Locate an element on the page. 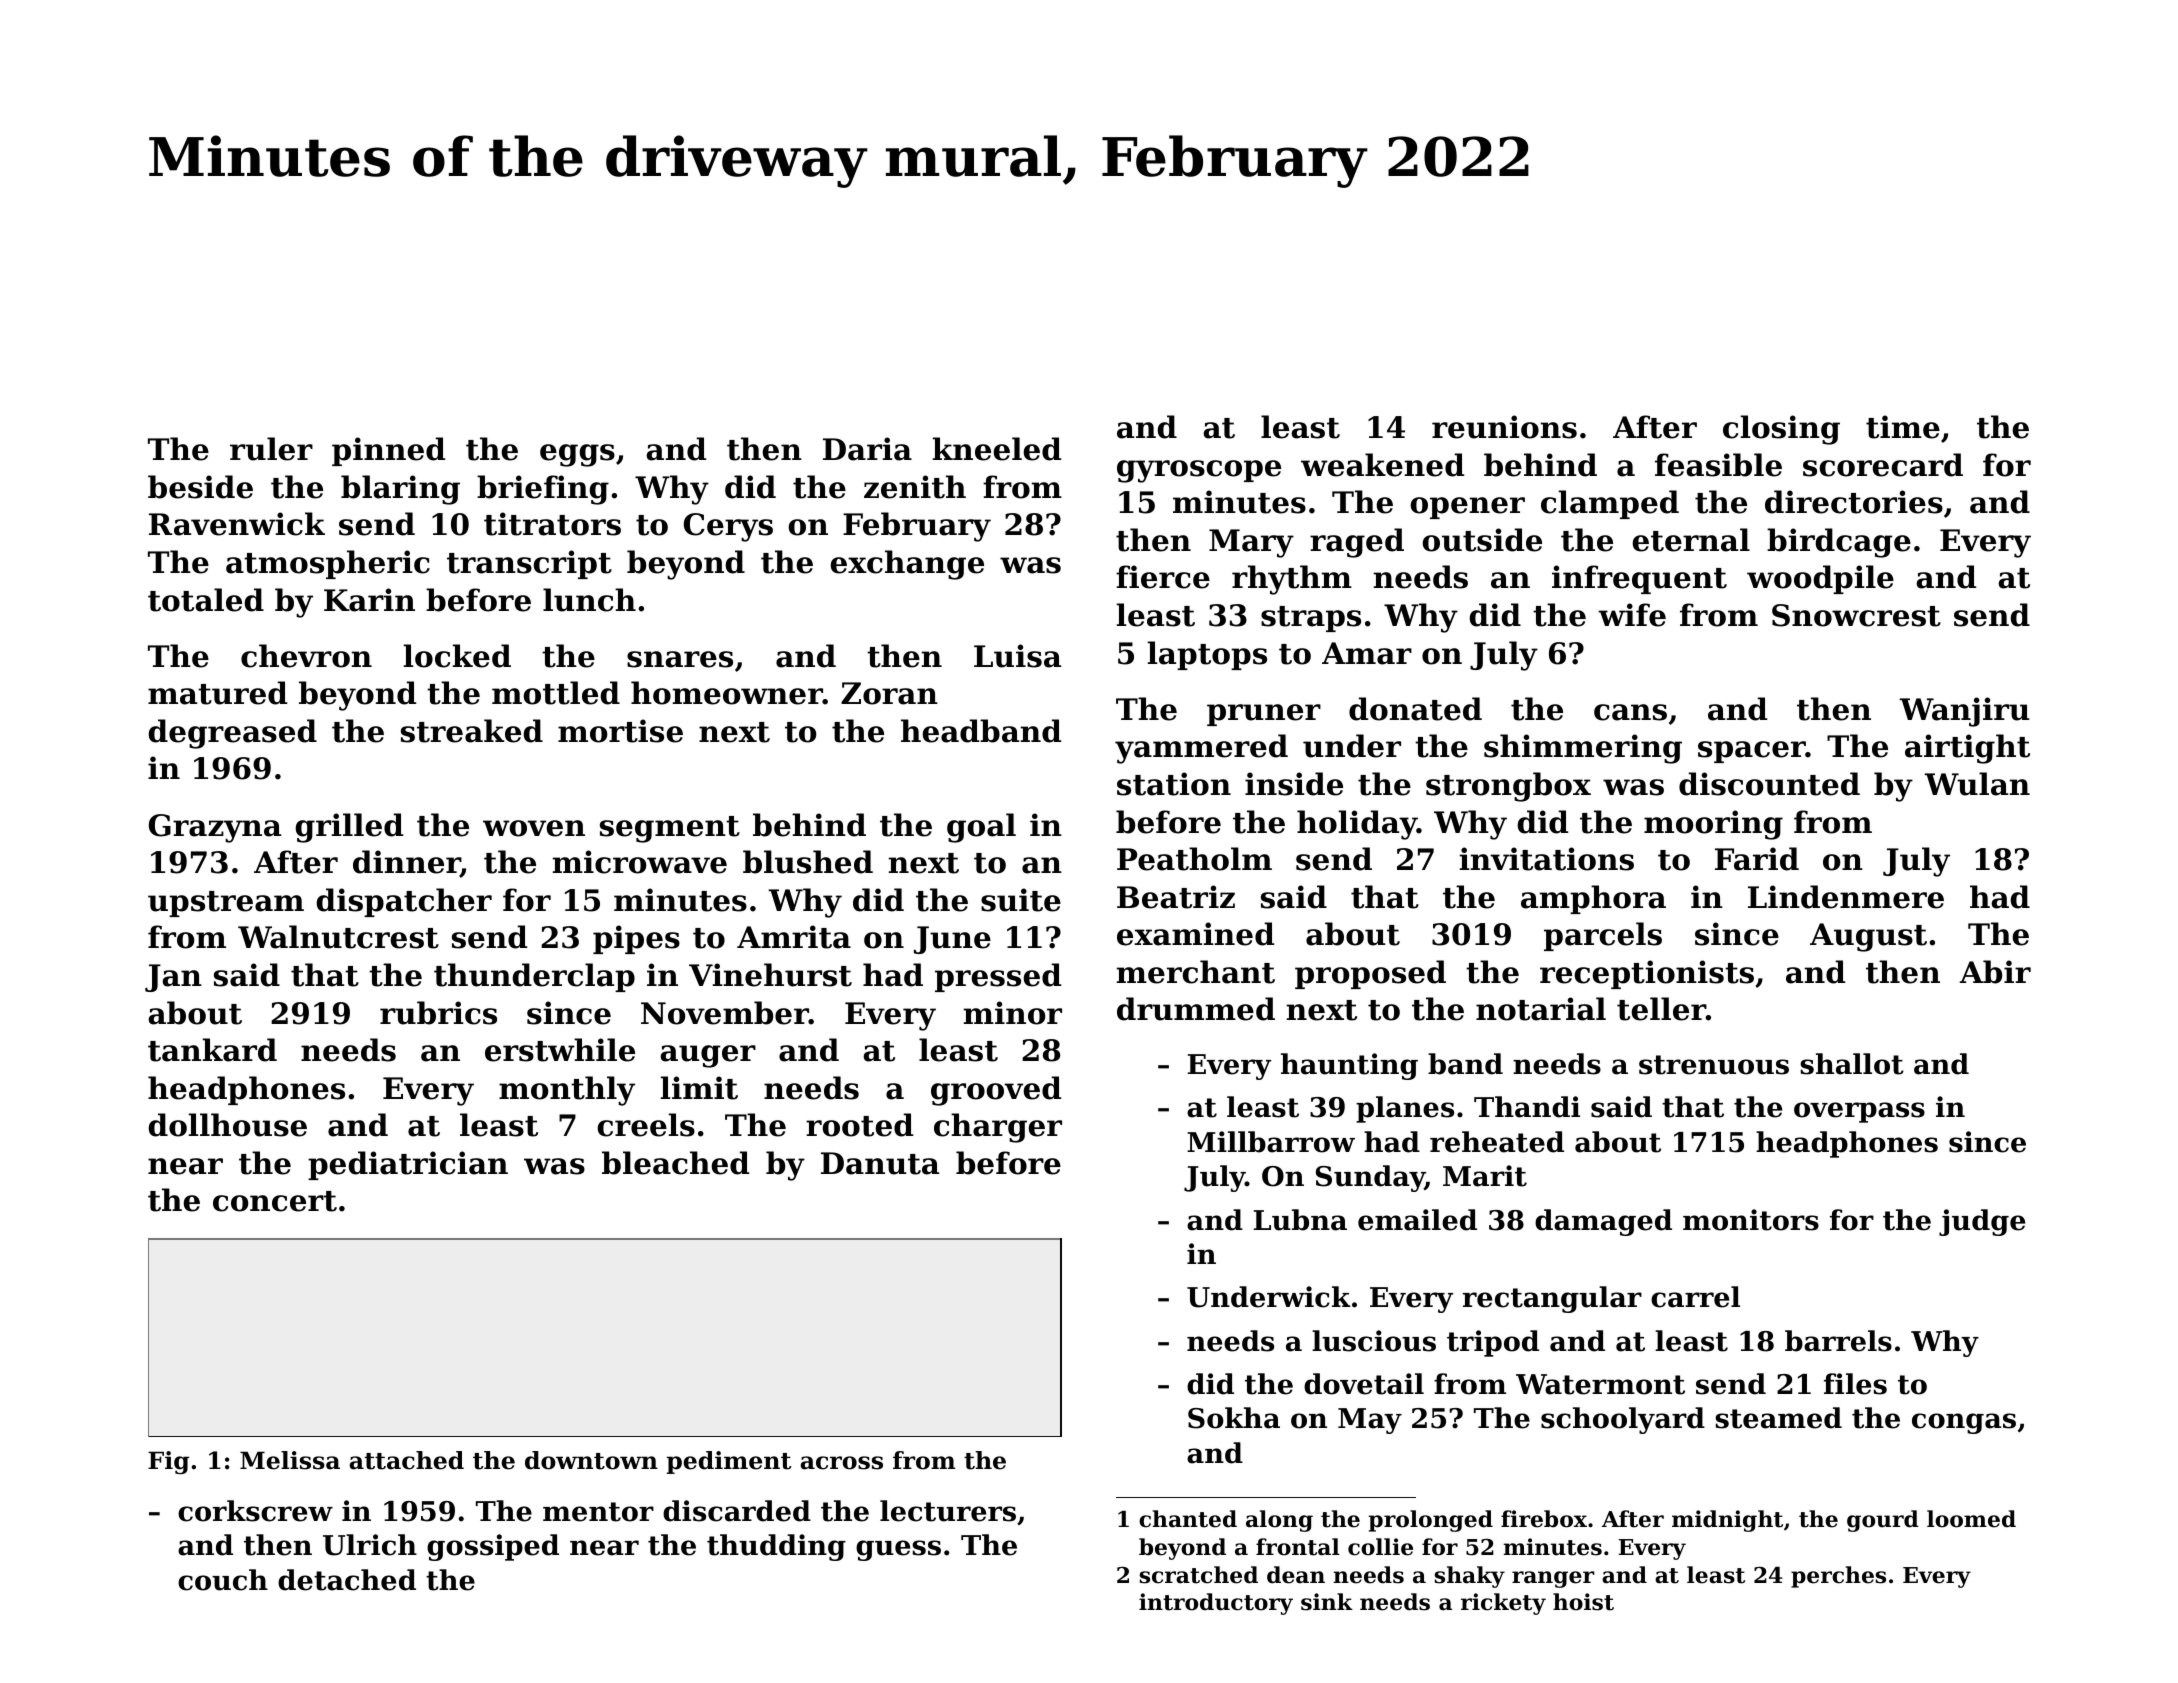 The width and height of the image is (2178, 1683). minor is located at coordinates (1013, 1013).
